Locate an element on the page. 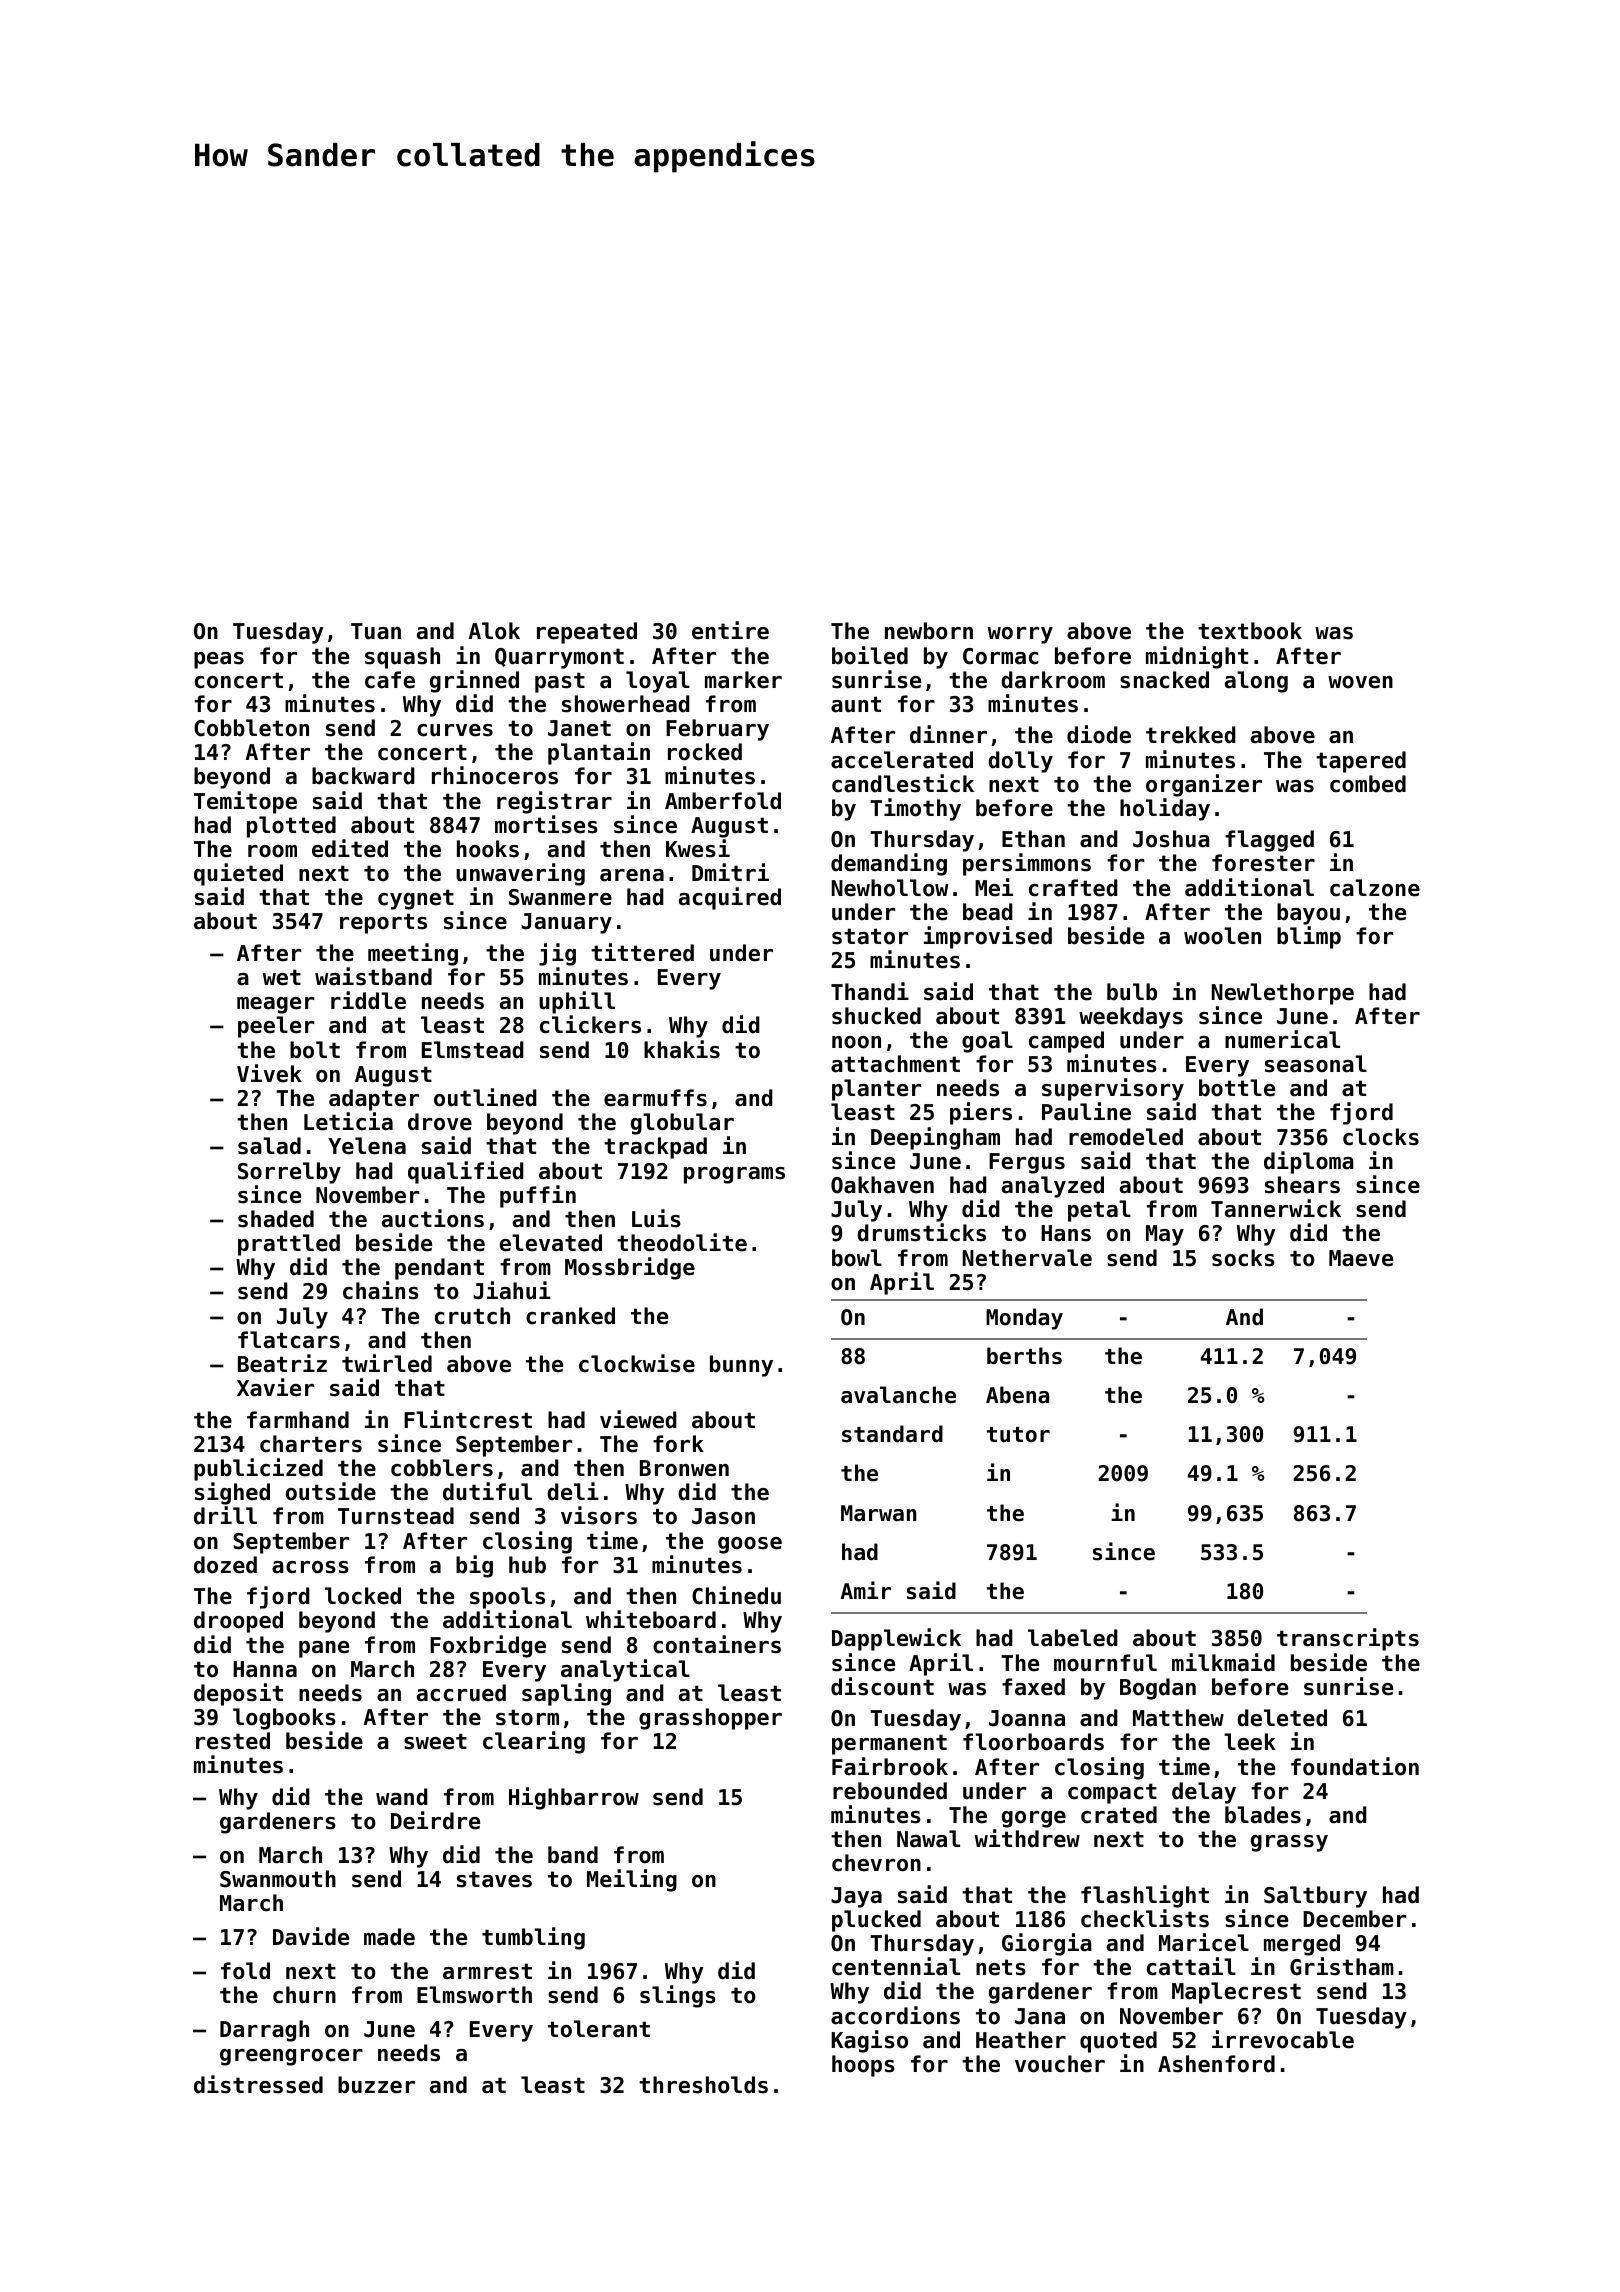  woven is located at coordinates (1360, 682).
